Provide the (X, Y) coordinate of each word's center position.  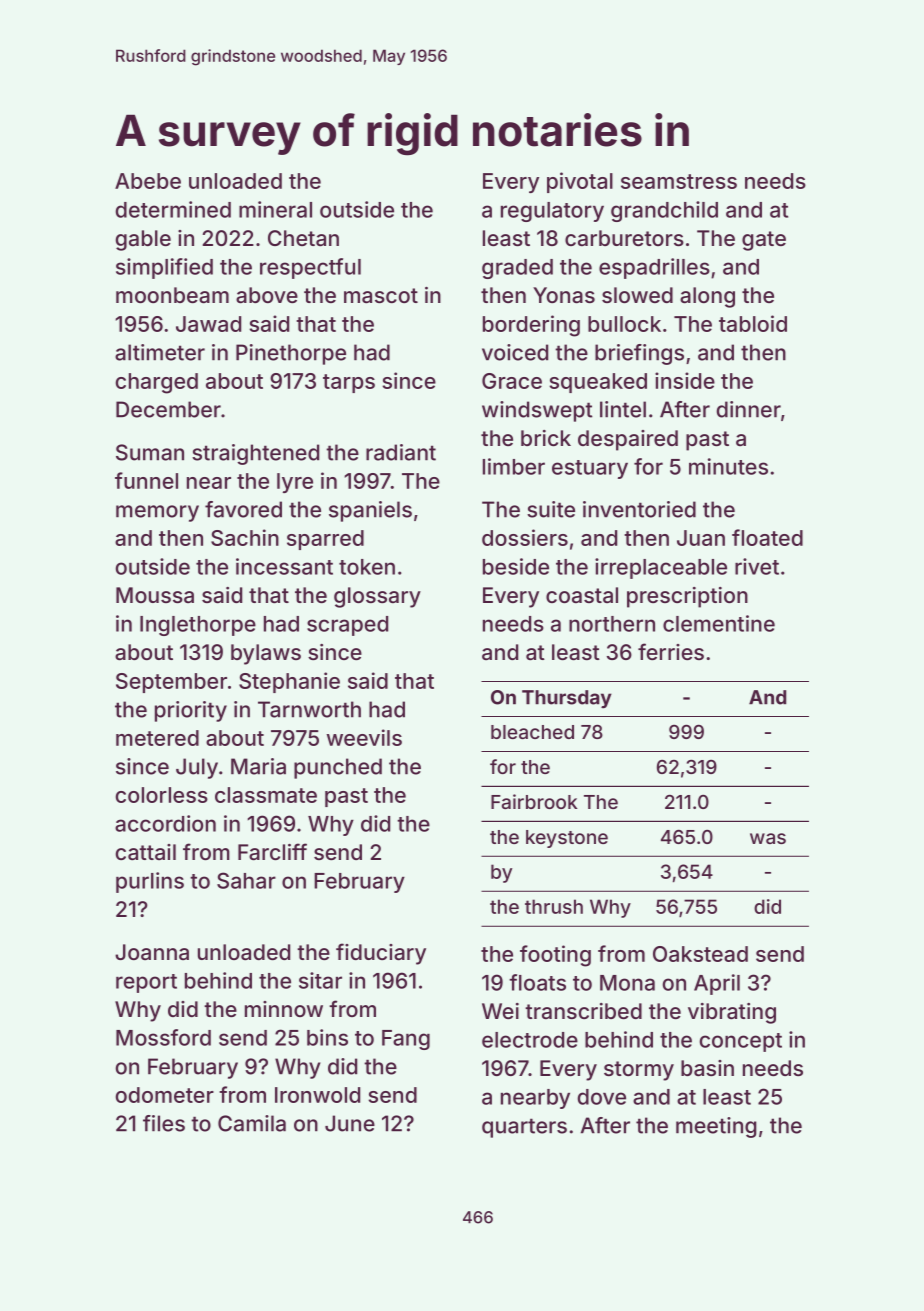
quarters (524, 1128)
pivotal (580, 182)
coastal (582, 595)
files (164, 1123)
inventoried (639, 509)
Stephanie (289, 682)
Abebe (148, 181)
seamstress (679, 181)
